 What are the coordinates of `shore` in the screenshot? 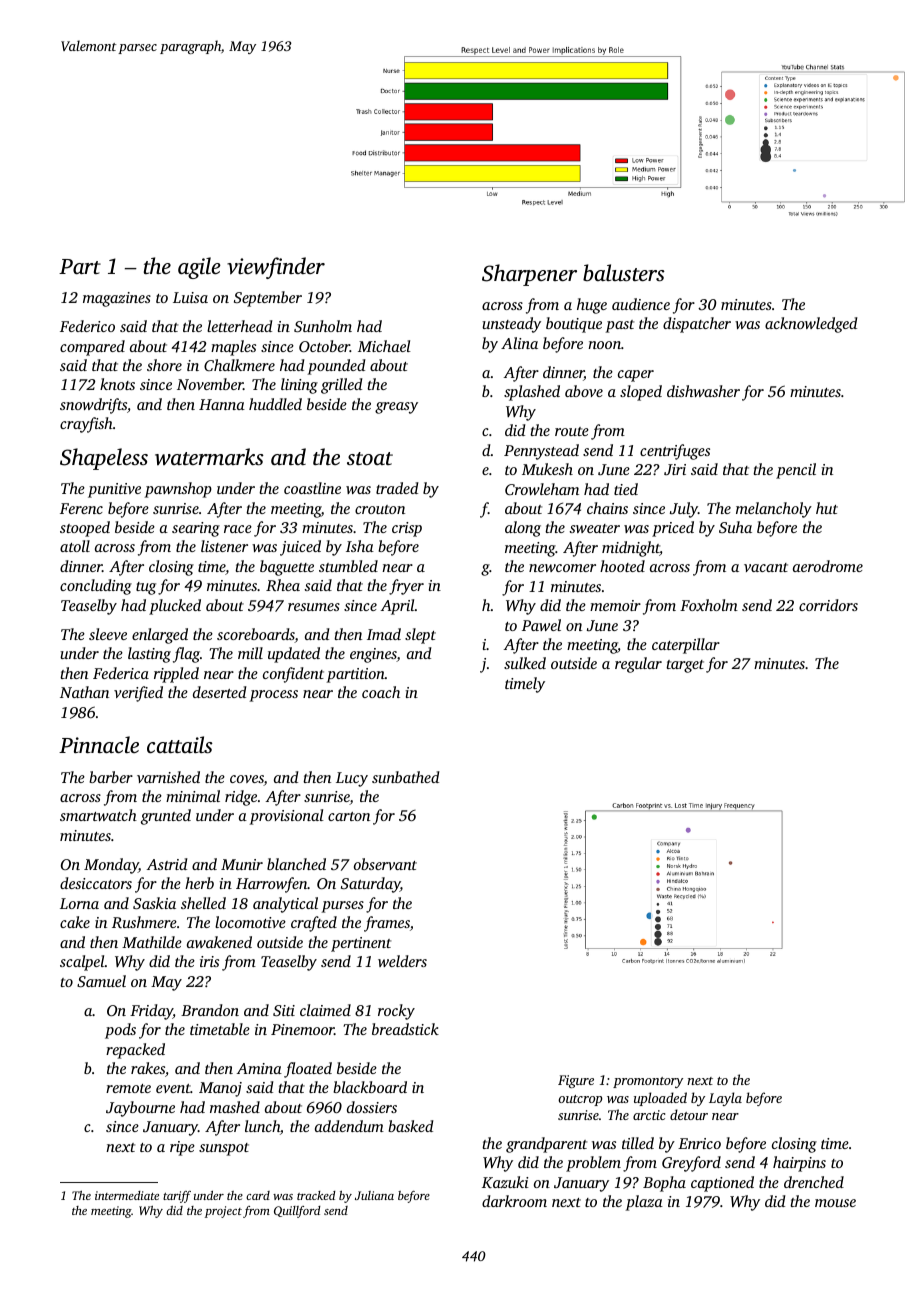 It's located at (164, 365).
